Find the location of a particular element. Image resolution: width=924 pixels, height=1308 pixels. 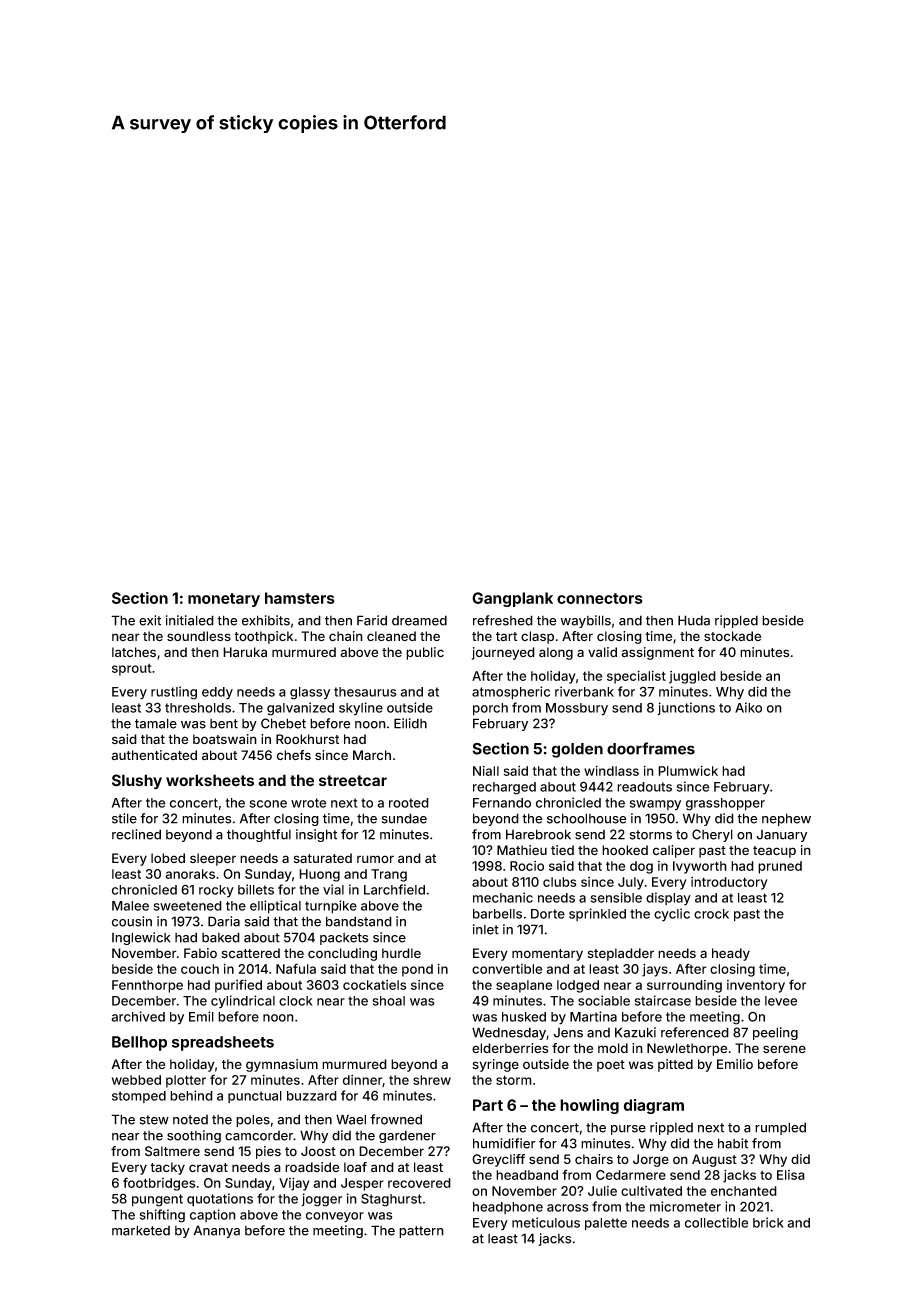

monetary is located at coordinates (224, 600).
